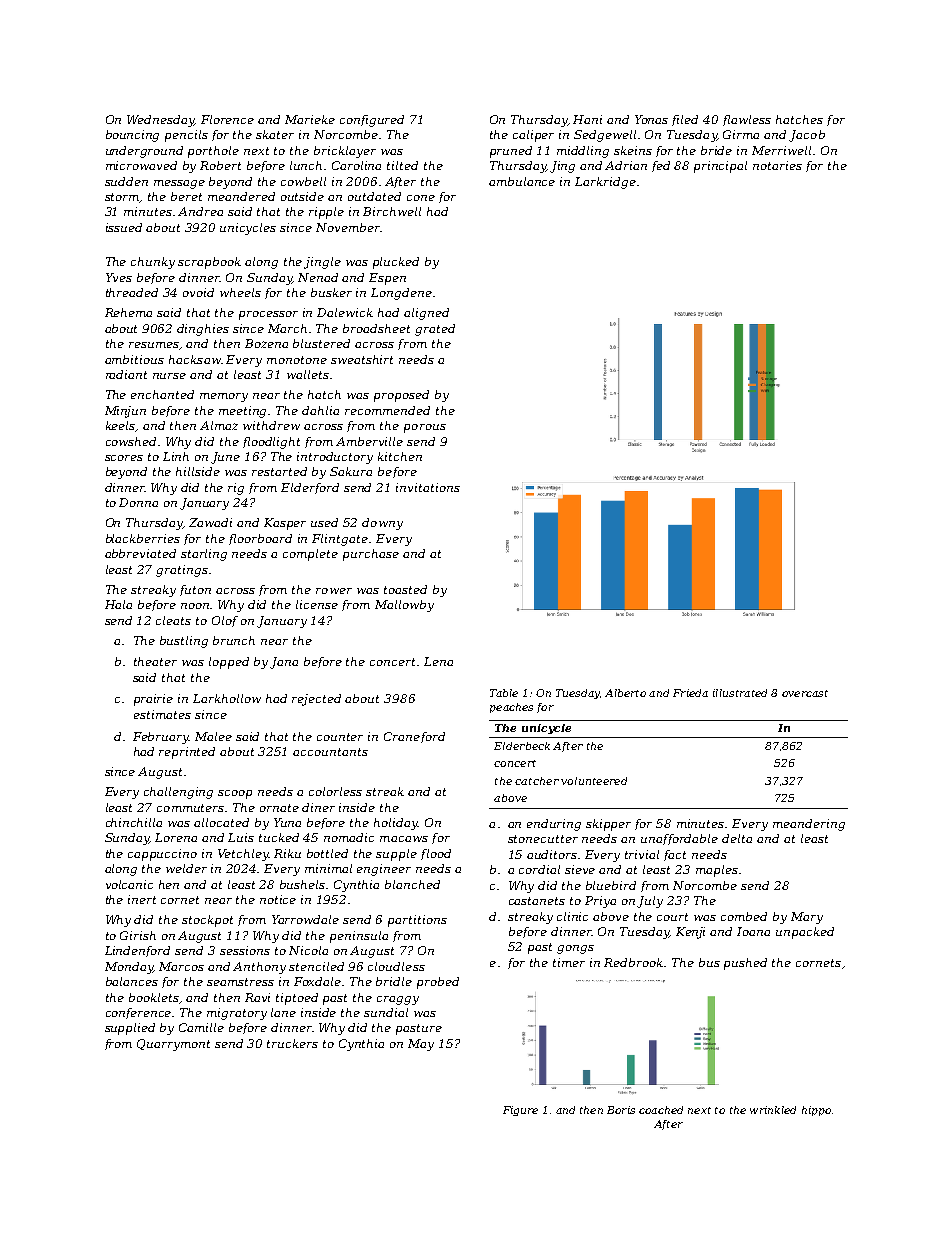 This image has height=1233, width=952. Describe the element at coordinates (745, 964) in the image. I see `pushed` at that location.
